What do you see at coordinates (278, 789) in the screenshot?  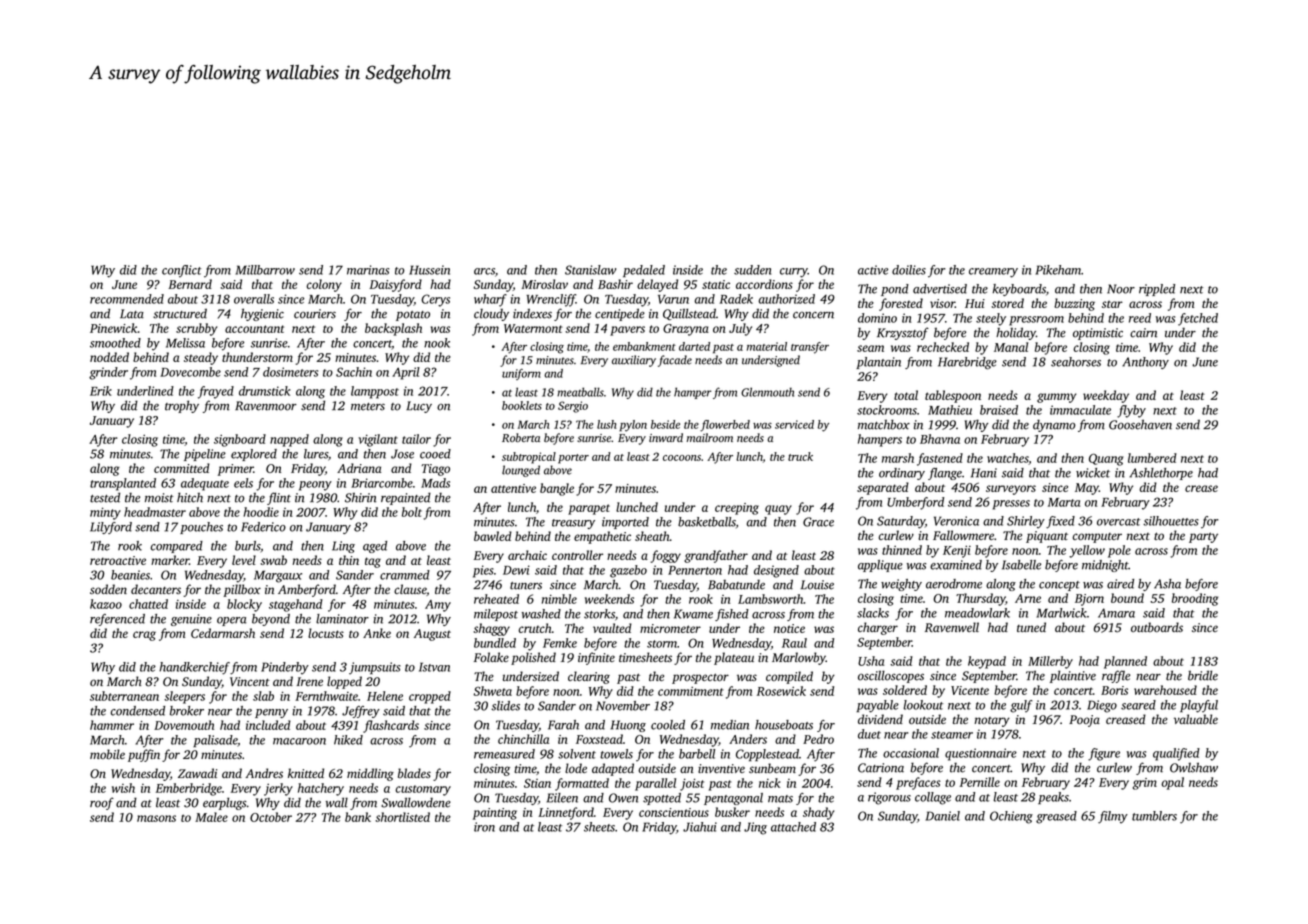 I see `jerky` at bounding box center [278, 789].
